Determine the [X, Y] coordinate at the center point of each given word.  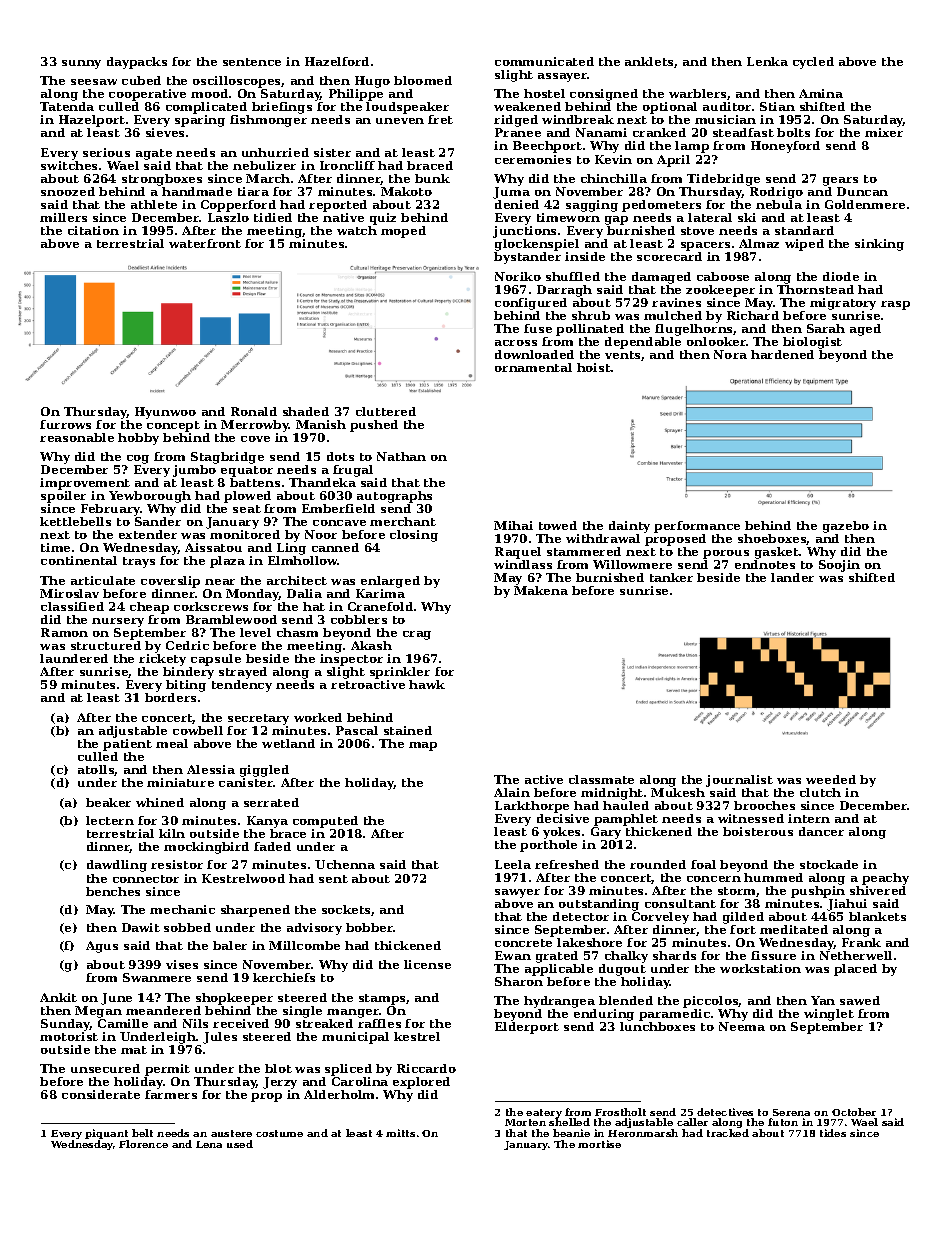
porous [726, 554]
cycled [813, 63]
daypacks [137, 63]
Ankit [58, 997]
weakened [527, 106]
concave [339, 523]
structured [106, 645]
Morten [525, 1122]
